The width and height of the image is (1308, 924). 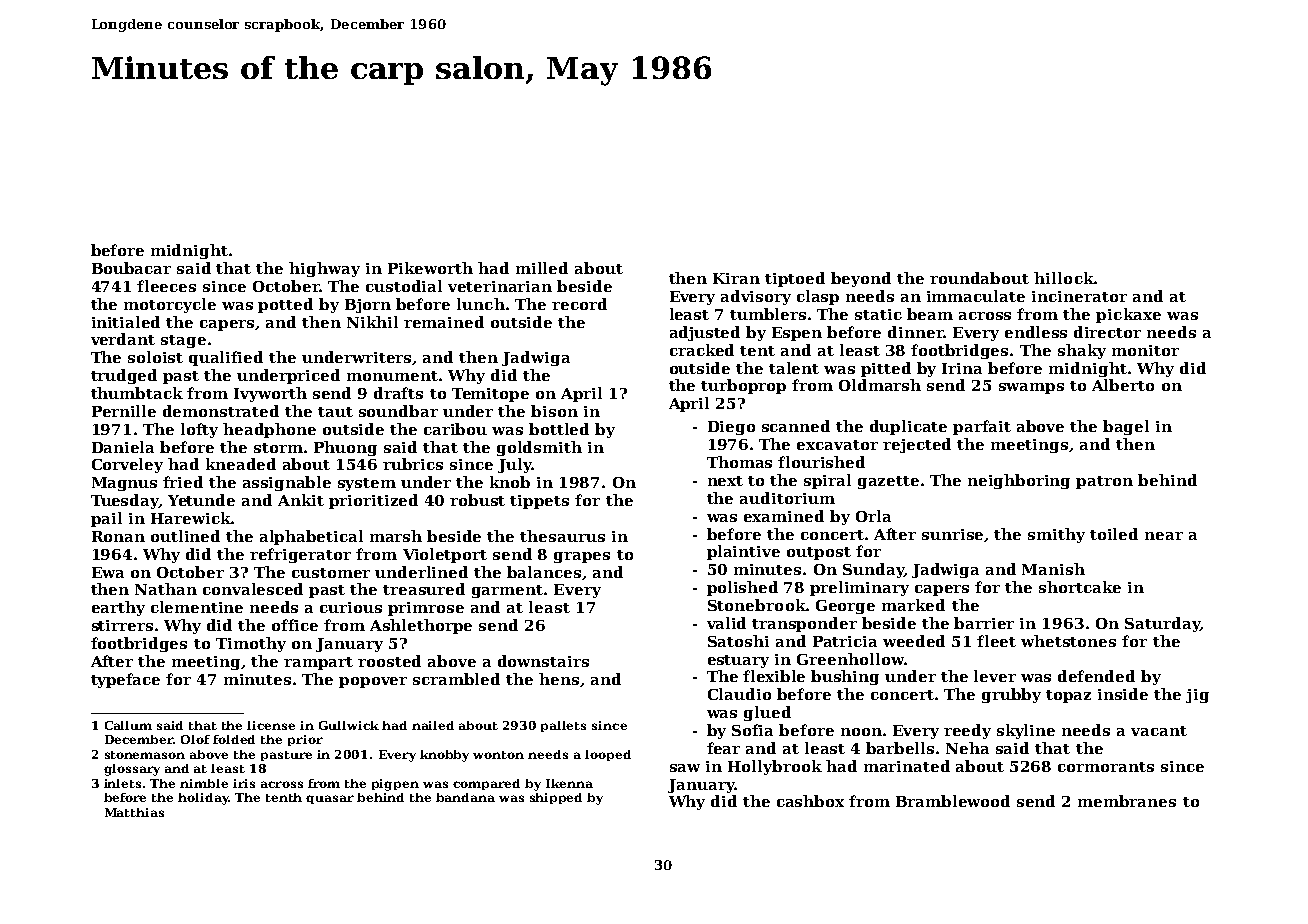 What do you see at coordinates (784, 516) in the image?
I see `examined` at bounding box center [784, 516].
